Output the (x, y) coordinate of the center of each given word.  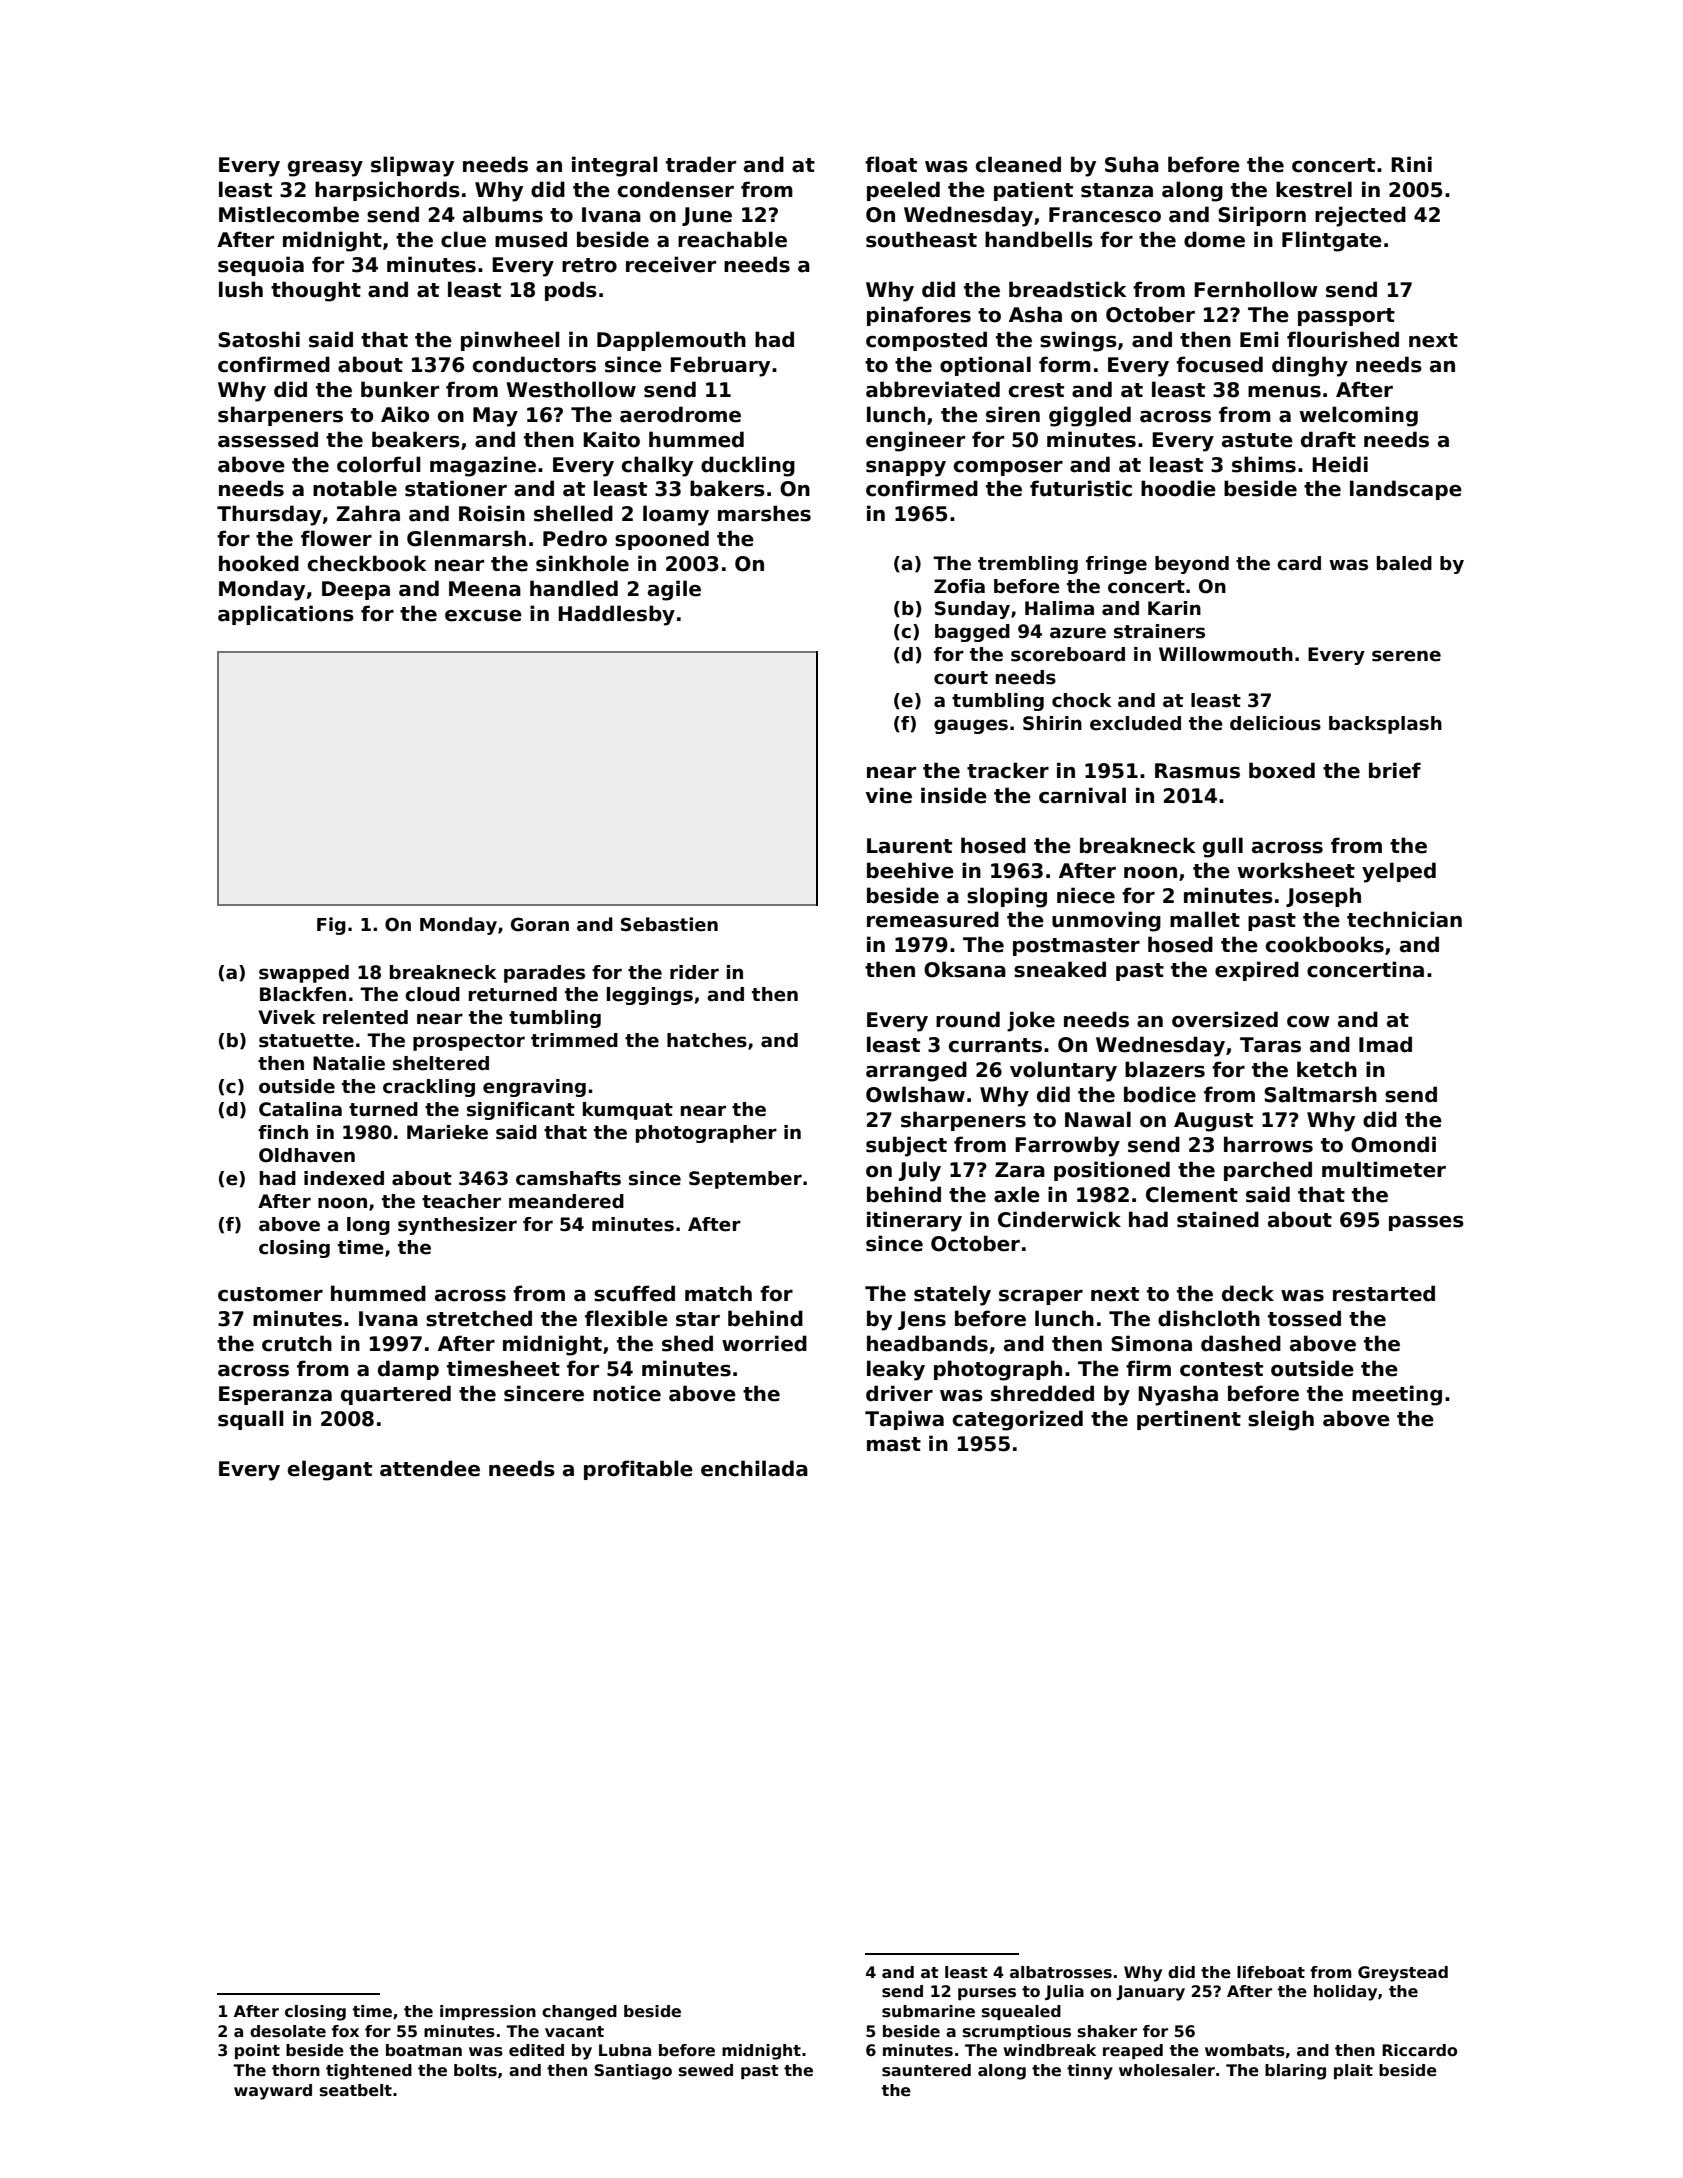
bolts (475, 2070)
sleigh (1281, 1420)
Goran (540, 924)
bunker (400, 389)
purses (987, 1994)
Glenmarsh (466, 538)
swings (1078, 341)
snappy (906, 469)
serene (1406, 656)
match (718, 1293)
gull (1223, 847)
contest (1221, 1369)
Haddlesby (616, 615)
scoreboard (1068, 654)
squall (251, 1420)
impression (488, 2012)
